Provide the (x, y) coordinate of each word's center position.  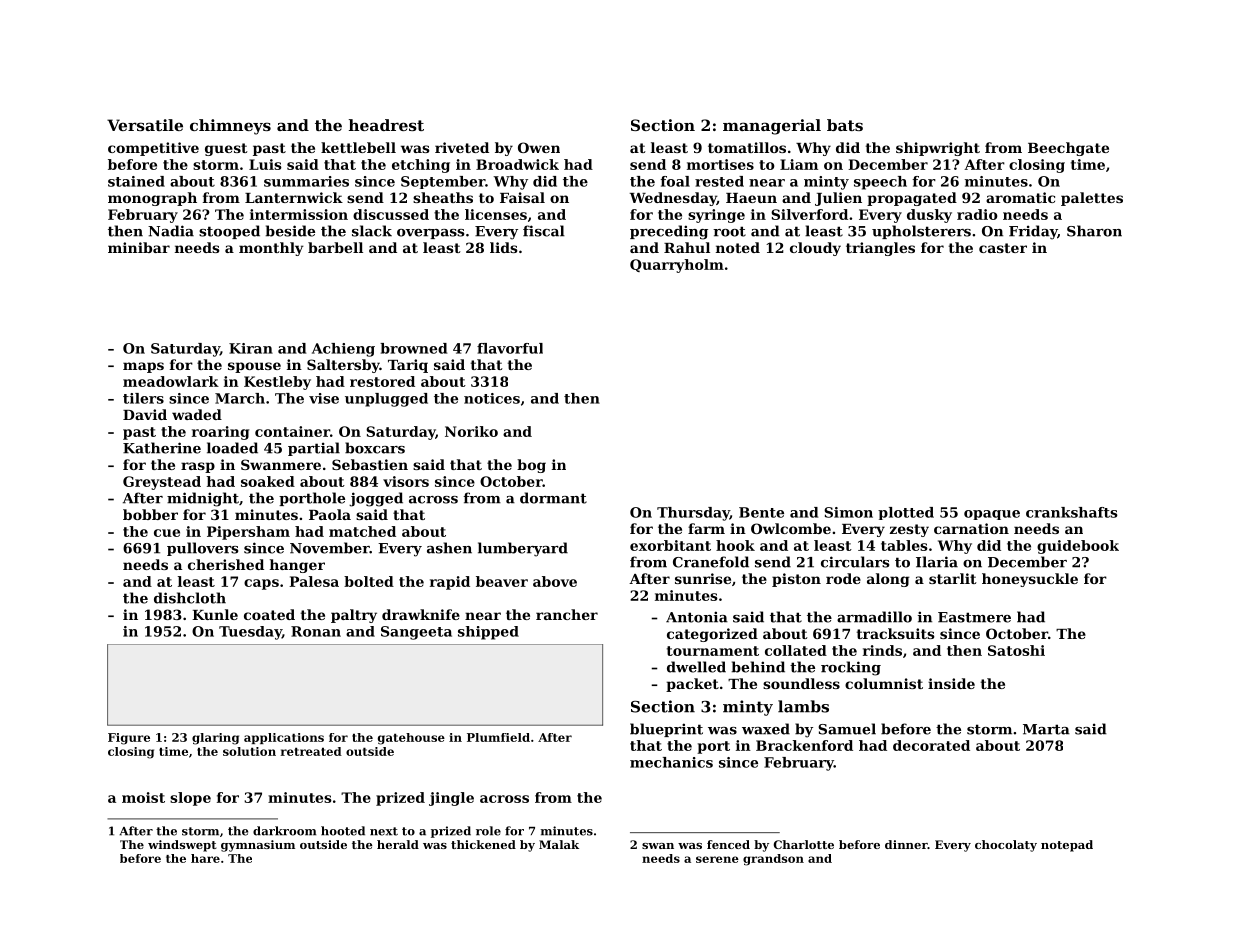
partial (314, 449)
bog (531, 466)
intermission (299, 214)
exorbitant (670, 545)
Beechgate (1068, 149)
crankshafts (1072, 512)
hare (205, 858)
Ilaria (937, 562)
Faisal (522, 197)
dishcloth (190, 598)
